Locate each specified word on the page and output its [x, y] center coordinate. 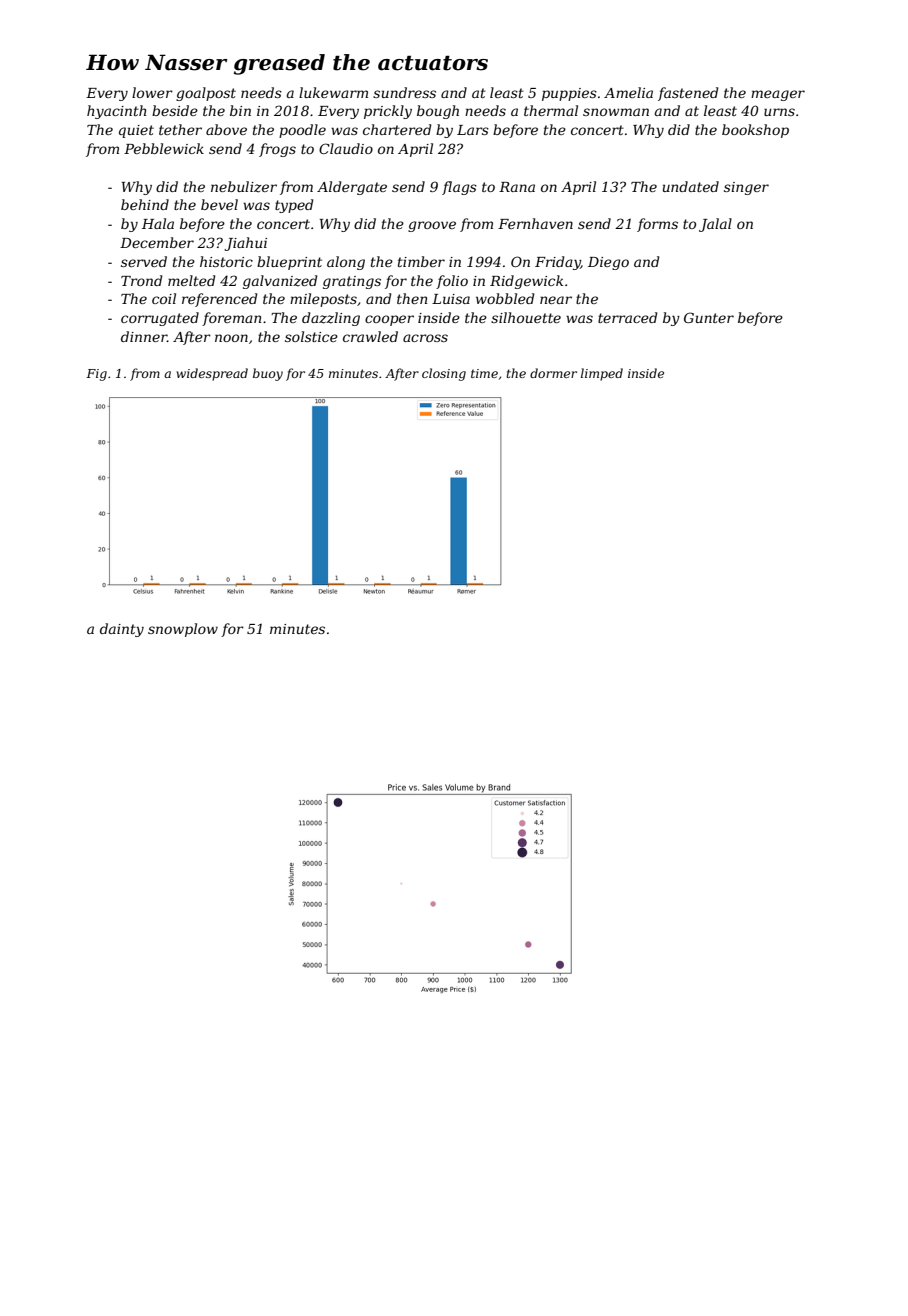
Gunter [709, 317]
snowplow [183, 630]
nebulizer [244, 187]
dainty [122, 630]
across [425, 338]
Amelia [628, 92]
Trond [141, 280]
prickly [388, 112]
